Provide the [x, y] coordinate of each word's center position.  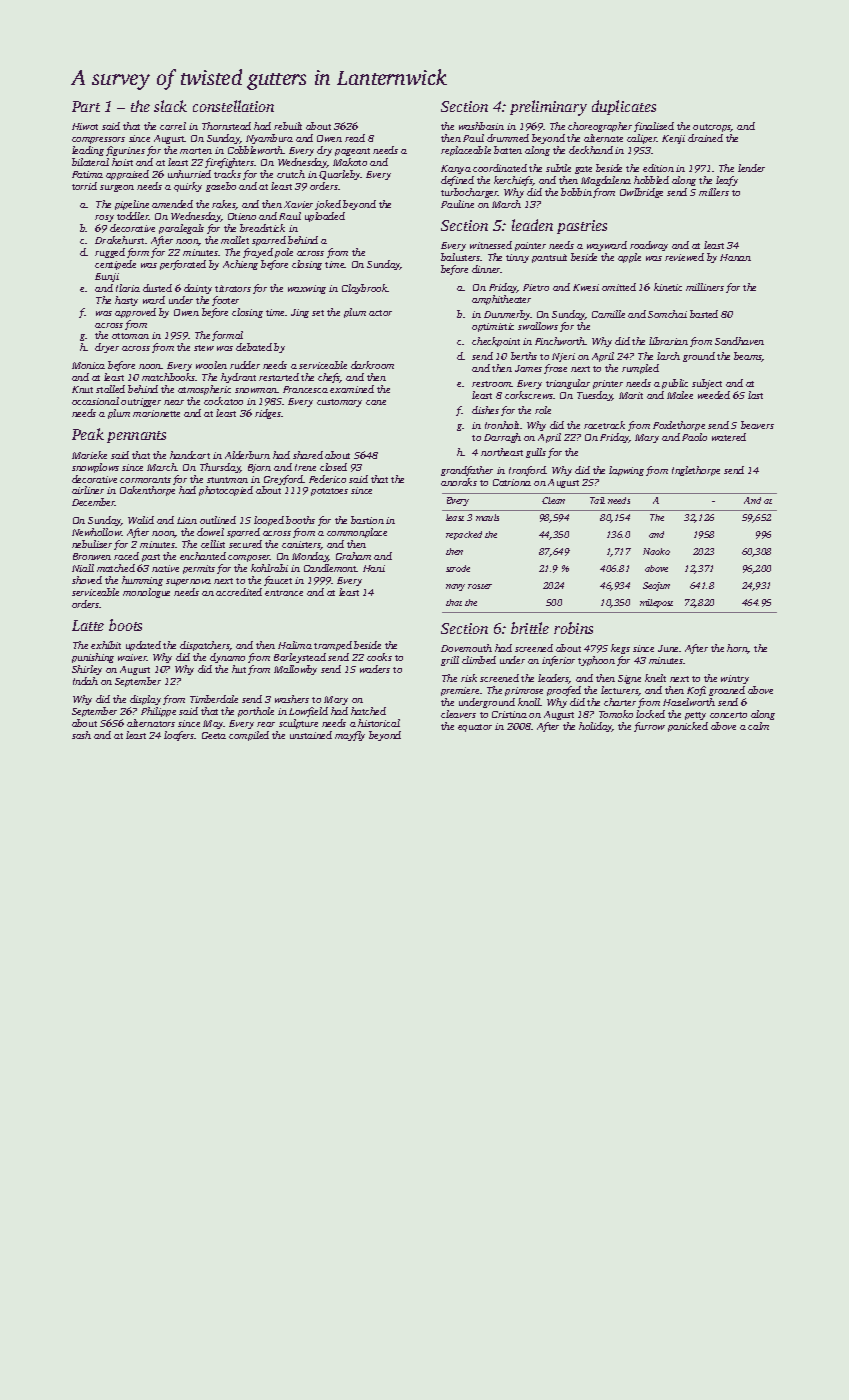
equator [475, 728]
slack [170, 106]
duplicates [624, 107]
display [145, 700]
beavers [757, 425]
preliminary [548, 108]
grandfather [467, 471]
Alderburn [247, 455]
